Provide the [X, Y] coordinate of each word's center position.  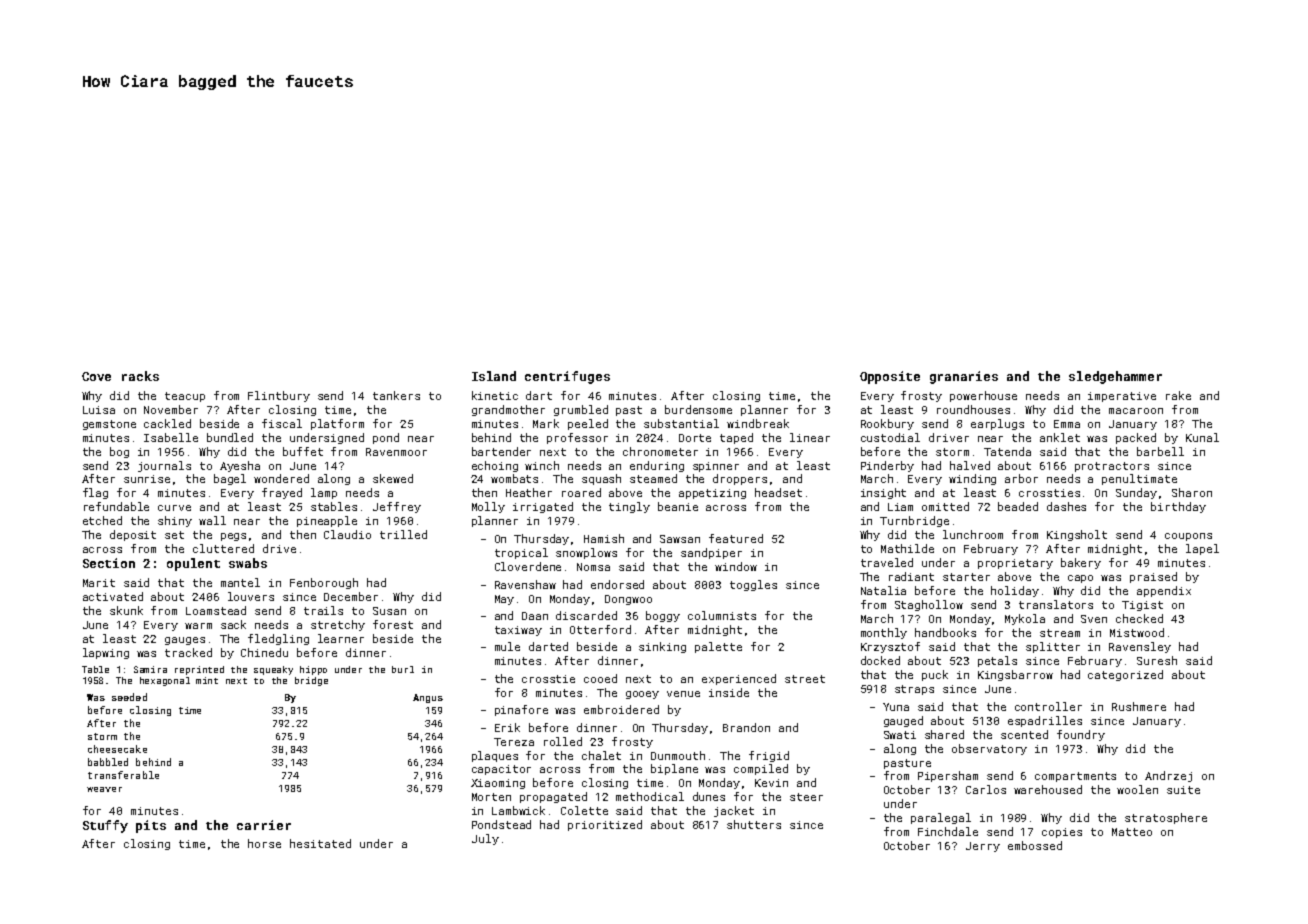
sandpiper [711, 553]
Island [494, 376]
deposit [133, 535]
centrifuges [567, 377]
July [485, 839]
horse [264, 843]
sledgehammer [1115, 377]
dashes [1066, 506]
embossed [1035, 845]
